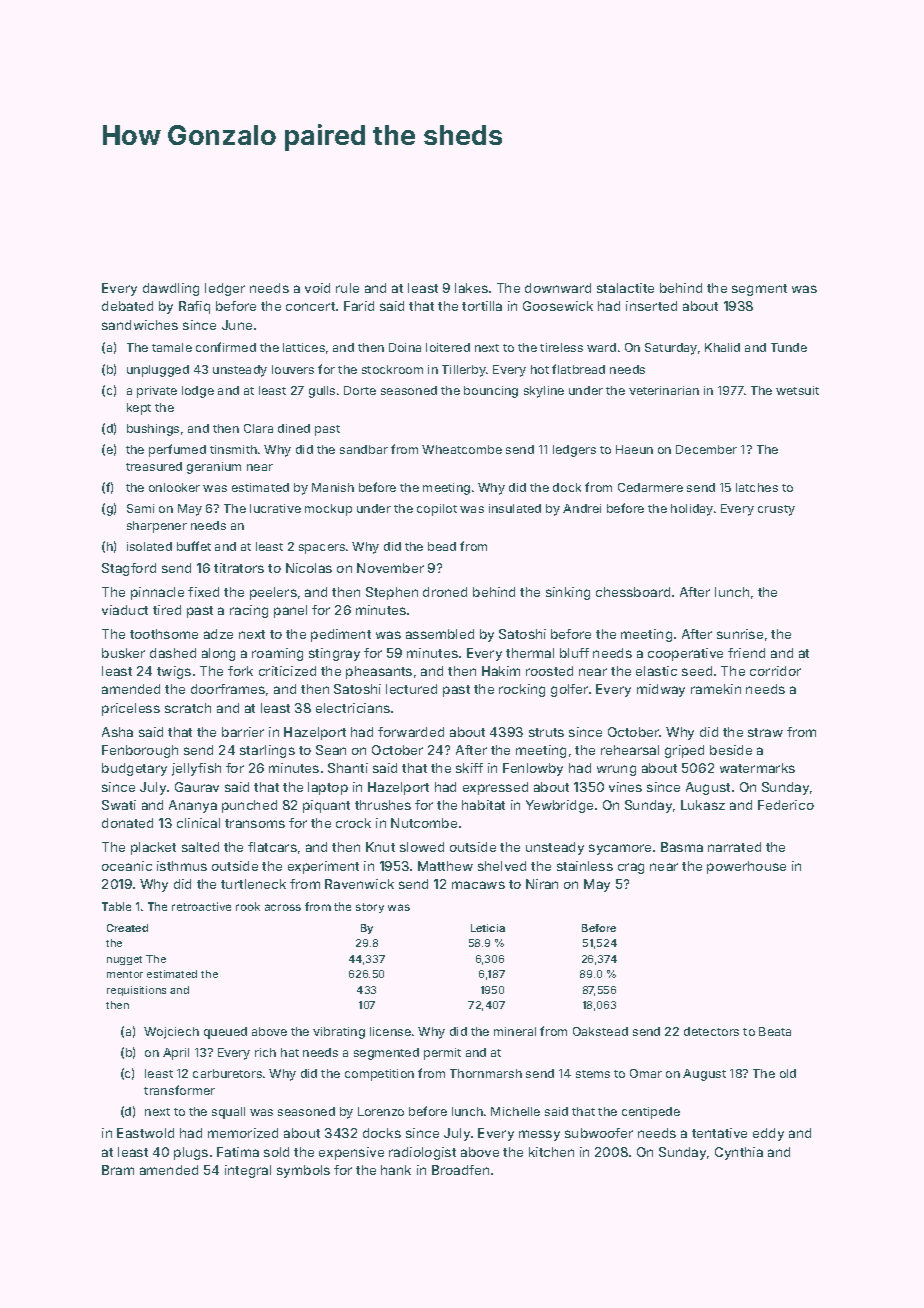 This screenshot has height=1308, width=924. What do you see at coordinates (551, 1152) in the screenshot?
I see `kitchen` at bounding box center [551, 1152].
